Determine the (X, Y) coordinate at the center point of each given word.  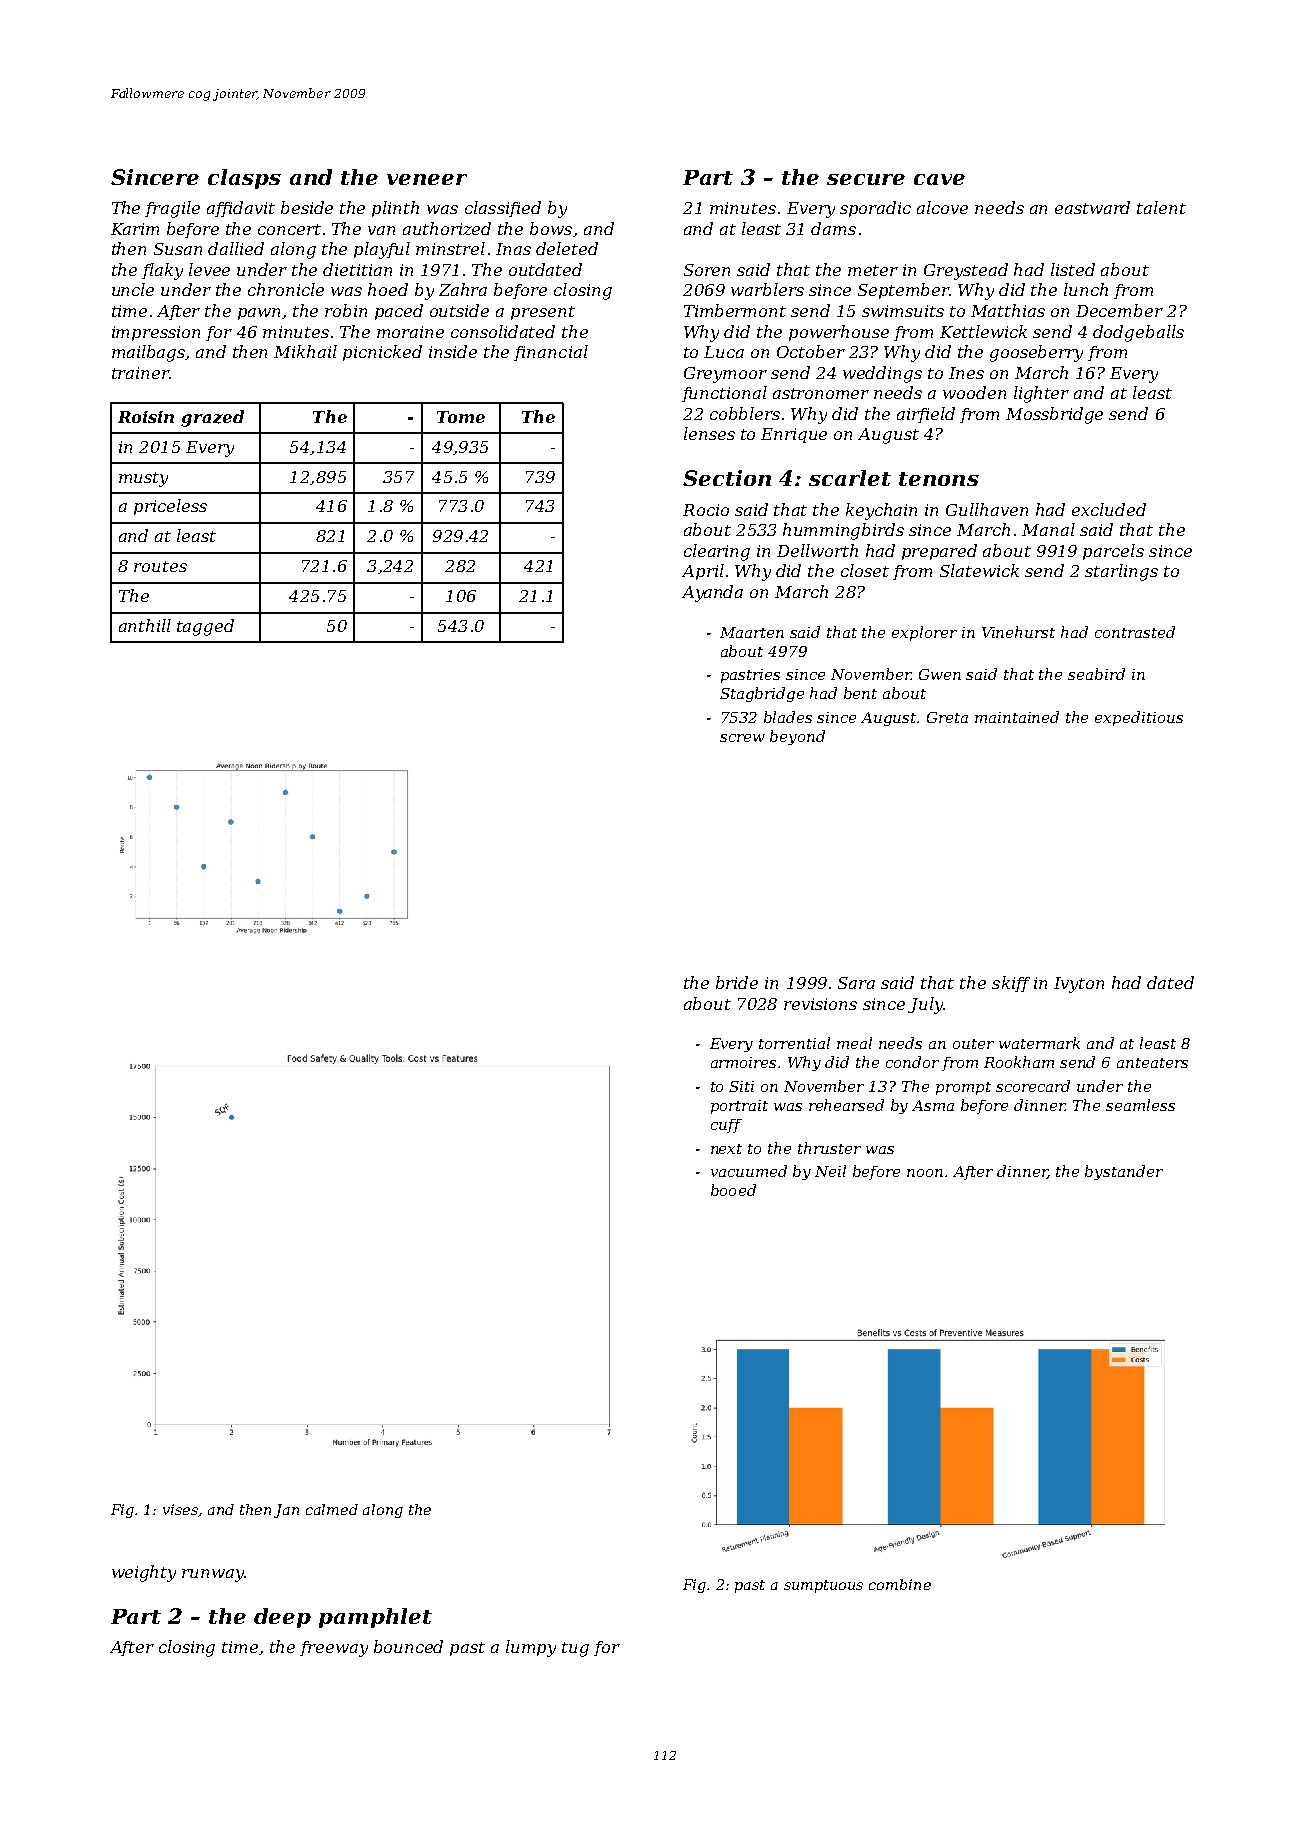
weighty (144, 1573)
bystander (1124, 1172)
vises (181, 1510)
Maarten (752, 632)
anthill (145, 625)
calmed (332, 1509)
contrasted (1135, 632)
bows (551, 228)
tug (575, 1649)
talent (1161, 207)
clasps (244, 179)
